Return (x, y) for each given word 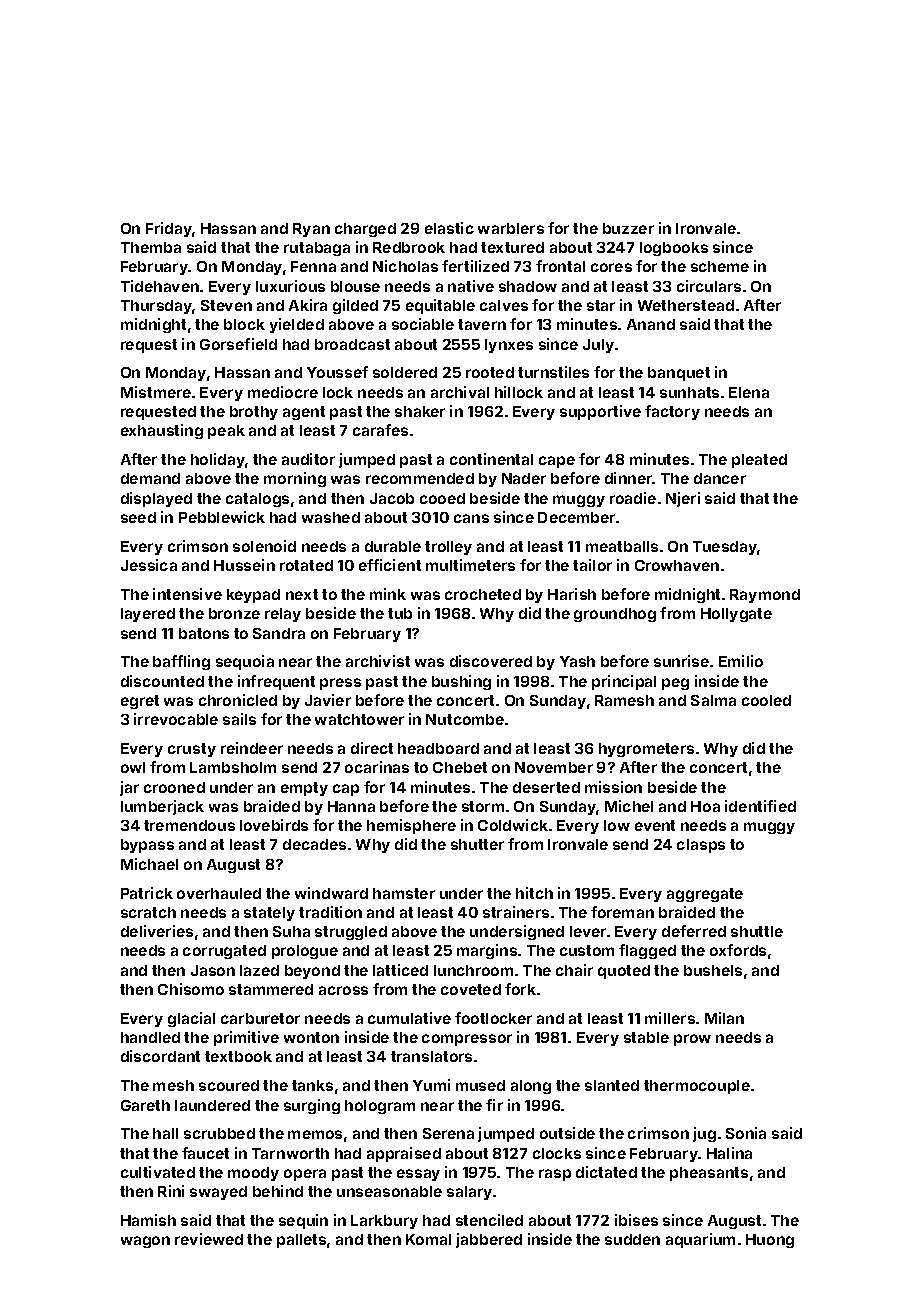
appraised (404, 1154)
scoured (229, 1085)
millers (670, 1018)
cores (611, 267)
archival (460, 392)
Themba (151, 247)
